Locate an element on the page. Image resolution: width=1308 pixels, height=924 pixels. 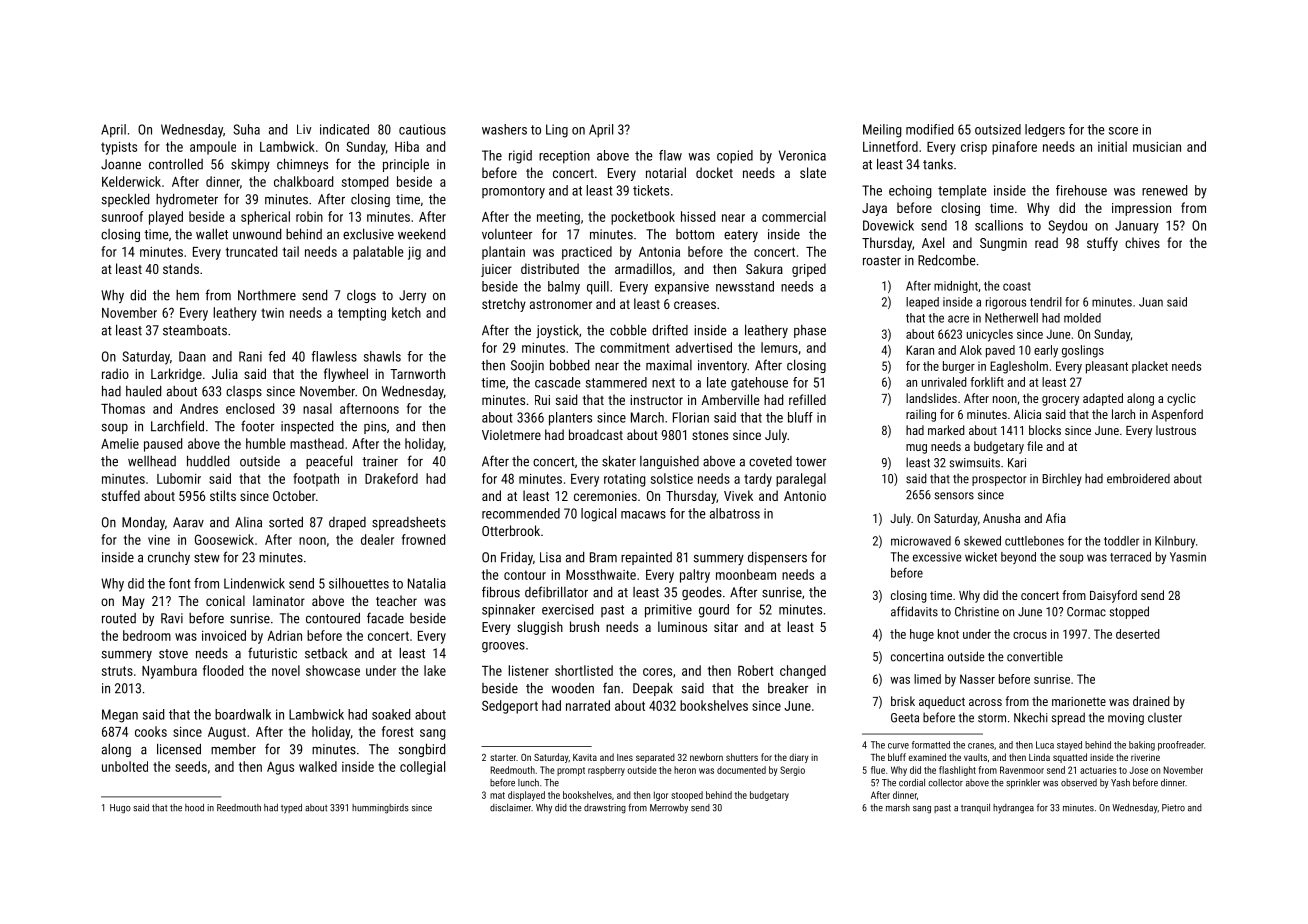
crisp is located at coordinates (974, 148).
